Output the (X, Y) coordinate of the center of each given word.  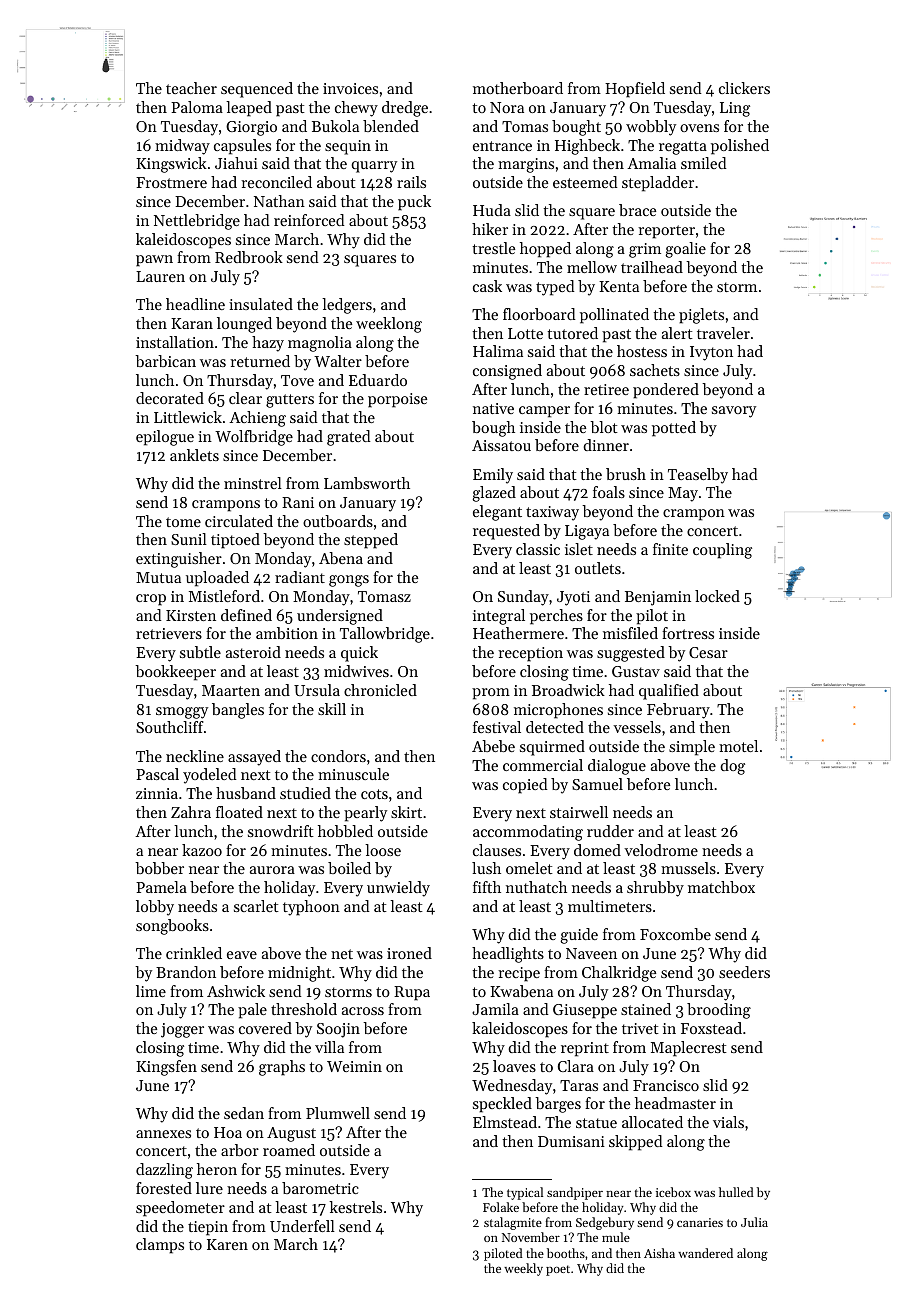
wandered (705, 1253)
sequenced (257, 90)
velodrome (661, 850)
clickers (744, 88)
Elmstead (505, 1122)
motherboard (518, 88)
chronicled (380, 690)
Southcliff (170, 727)
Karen (227, 1244)
